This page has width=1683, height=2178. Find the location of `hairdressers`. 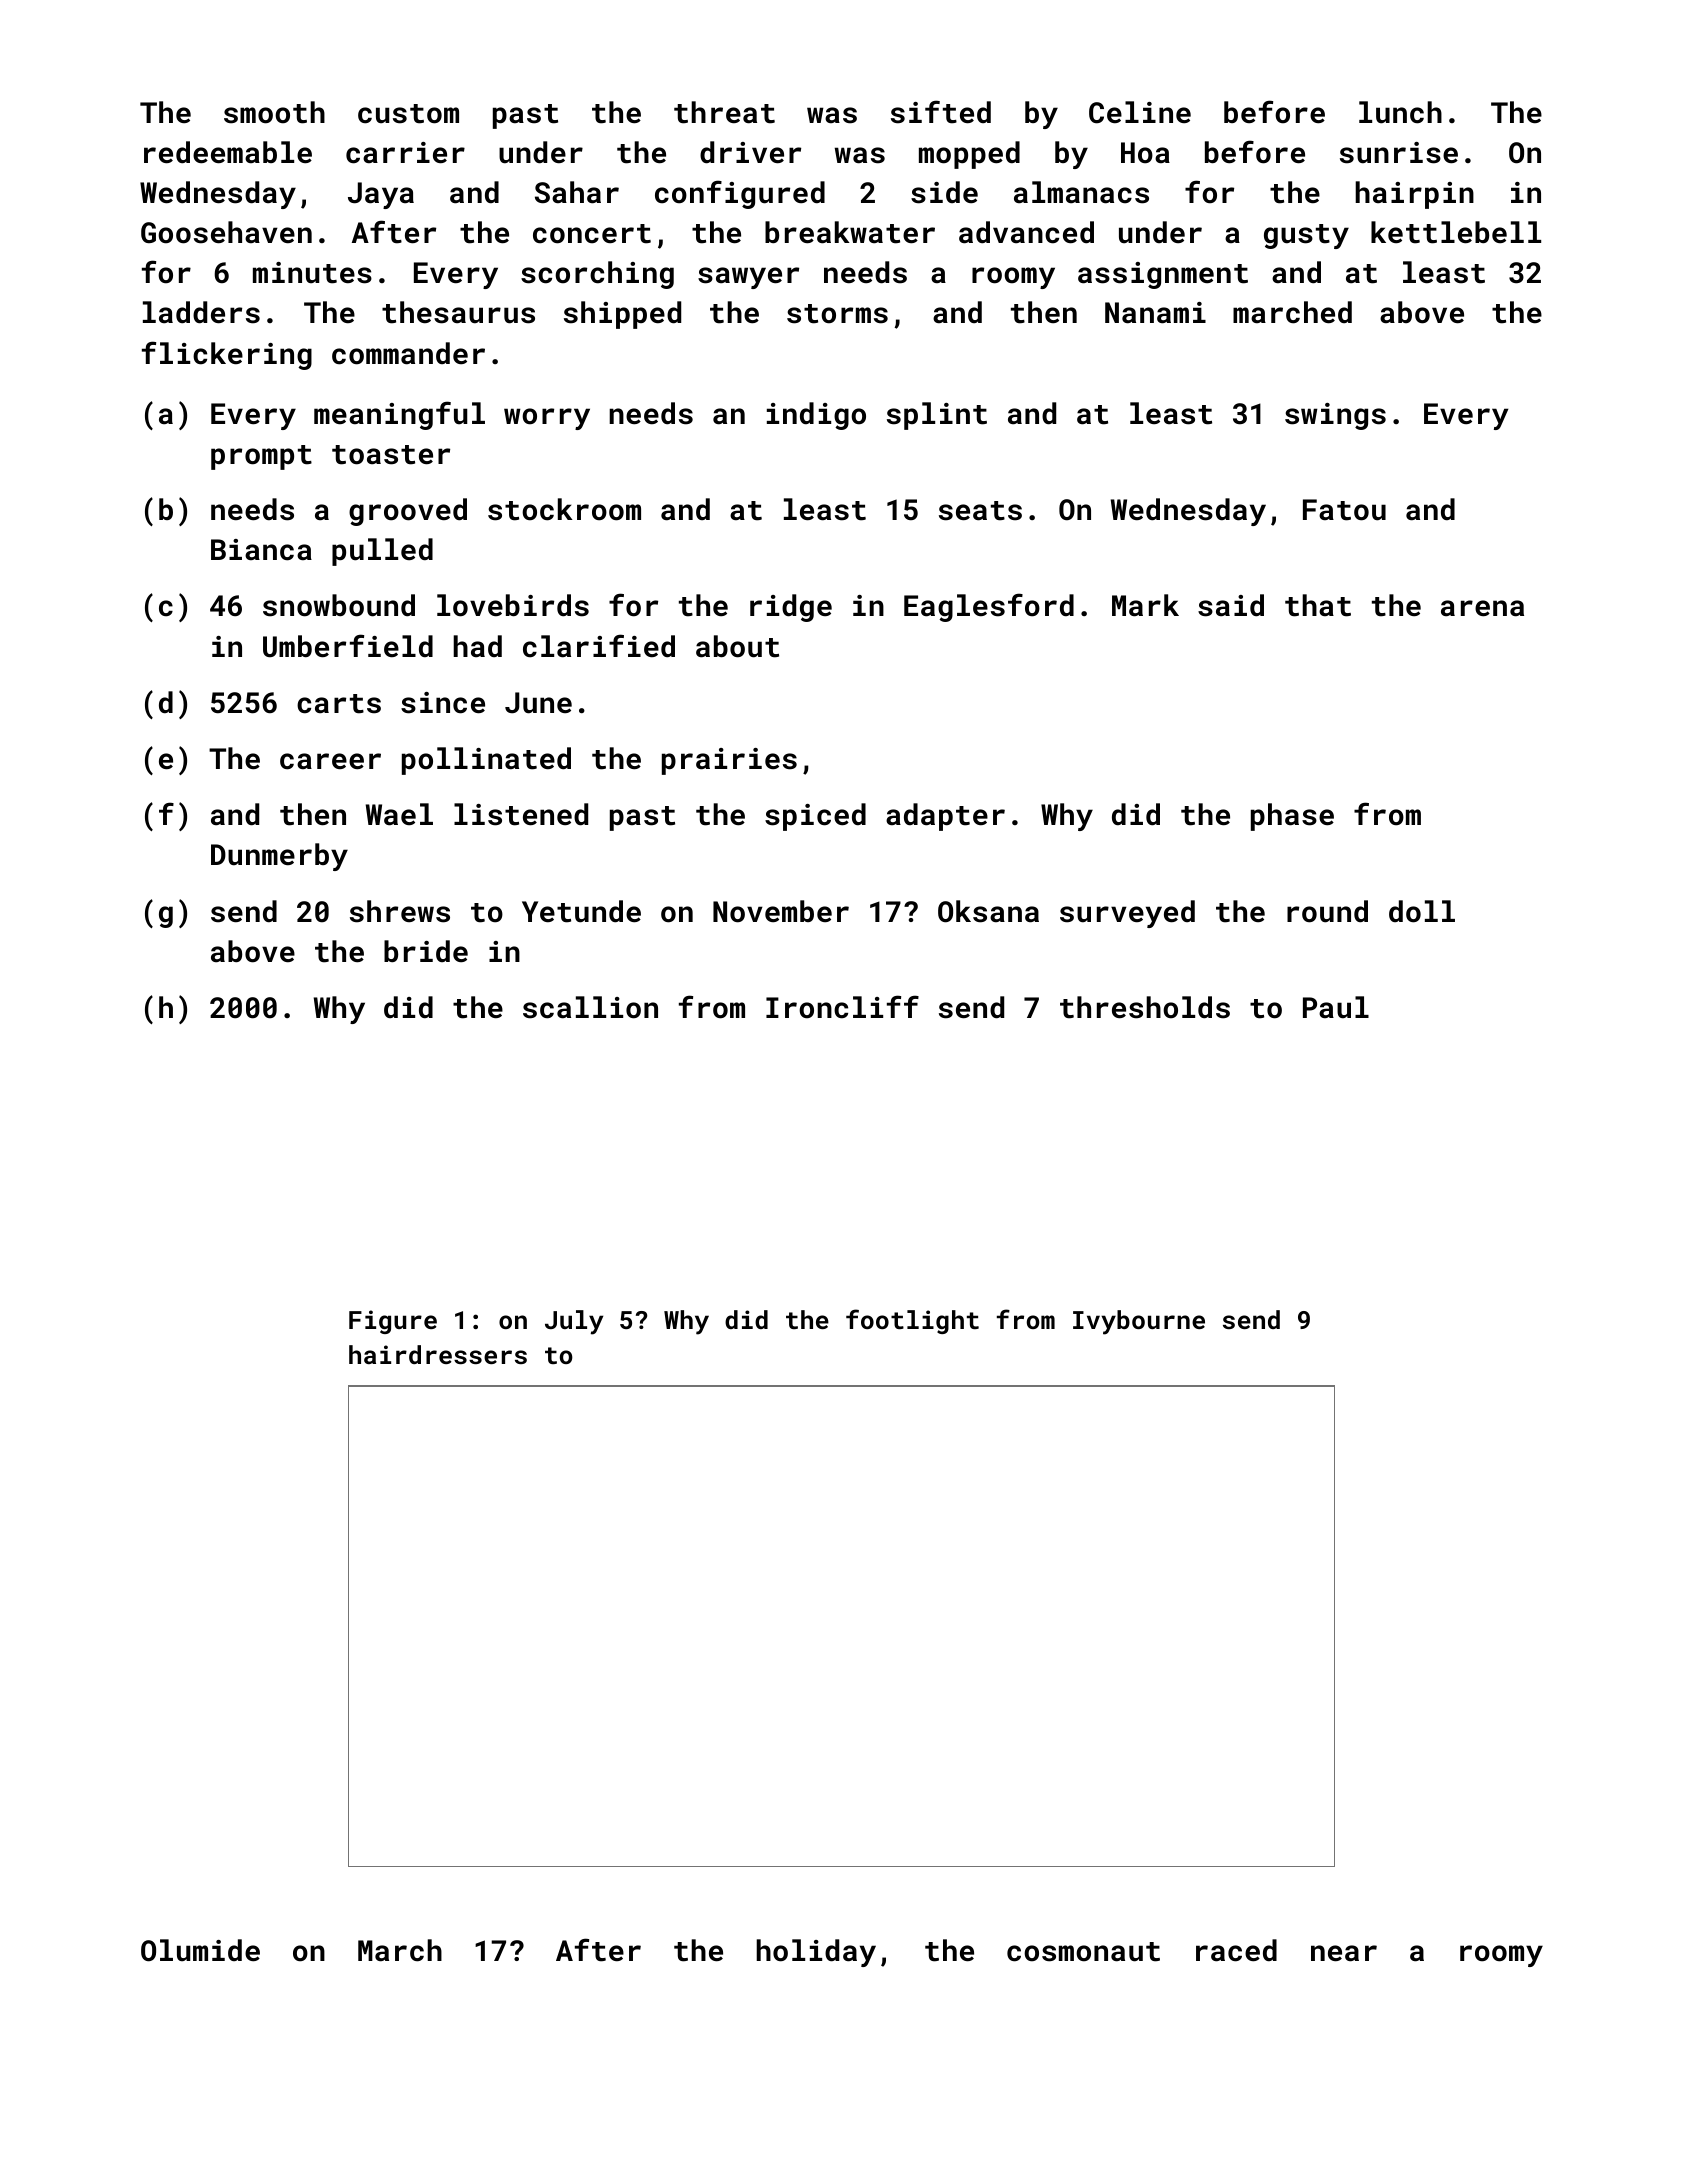

hairdressers is located at coordinates (438, 1354).
